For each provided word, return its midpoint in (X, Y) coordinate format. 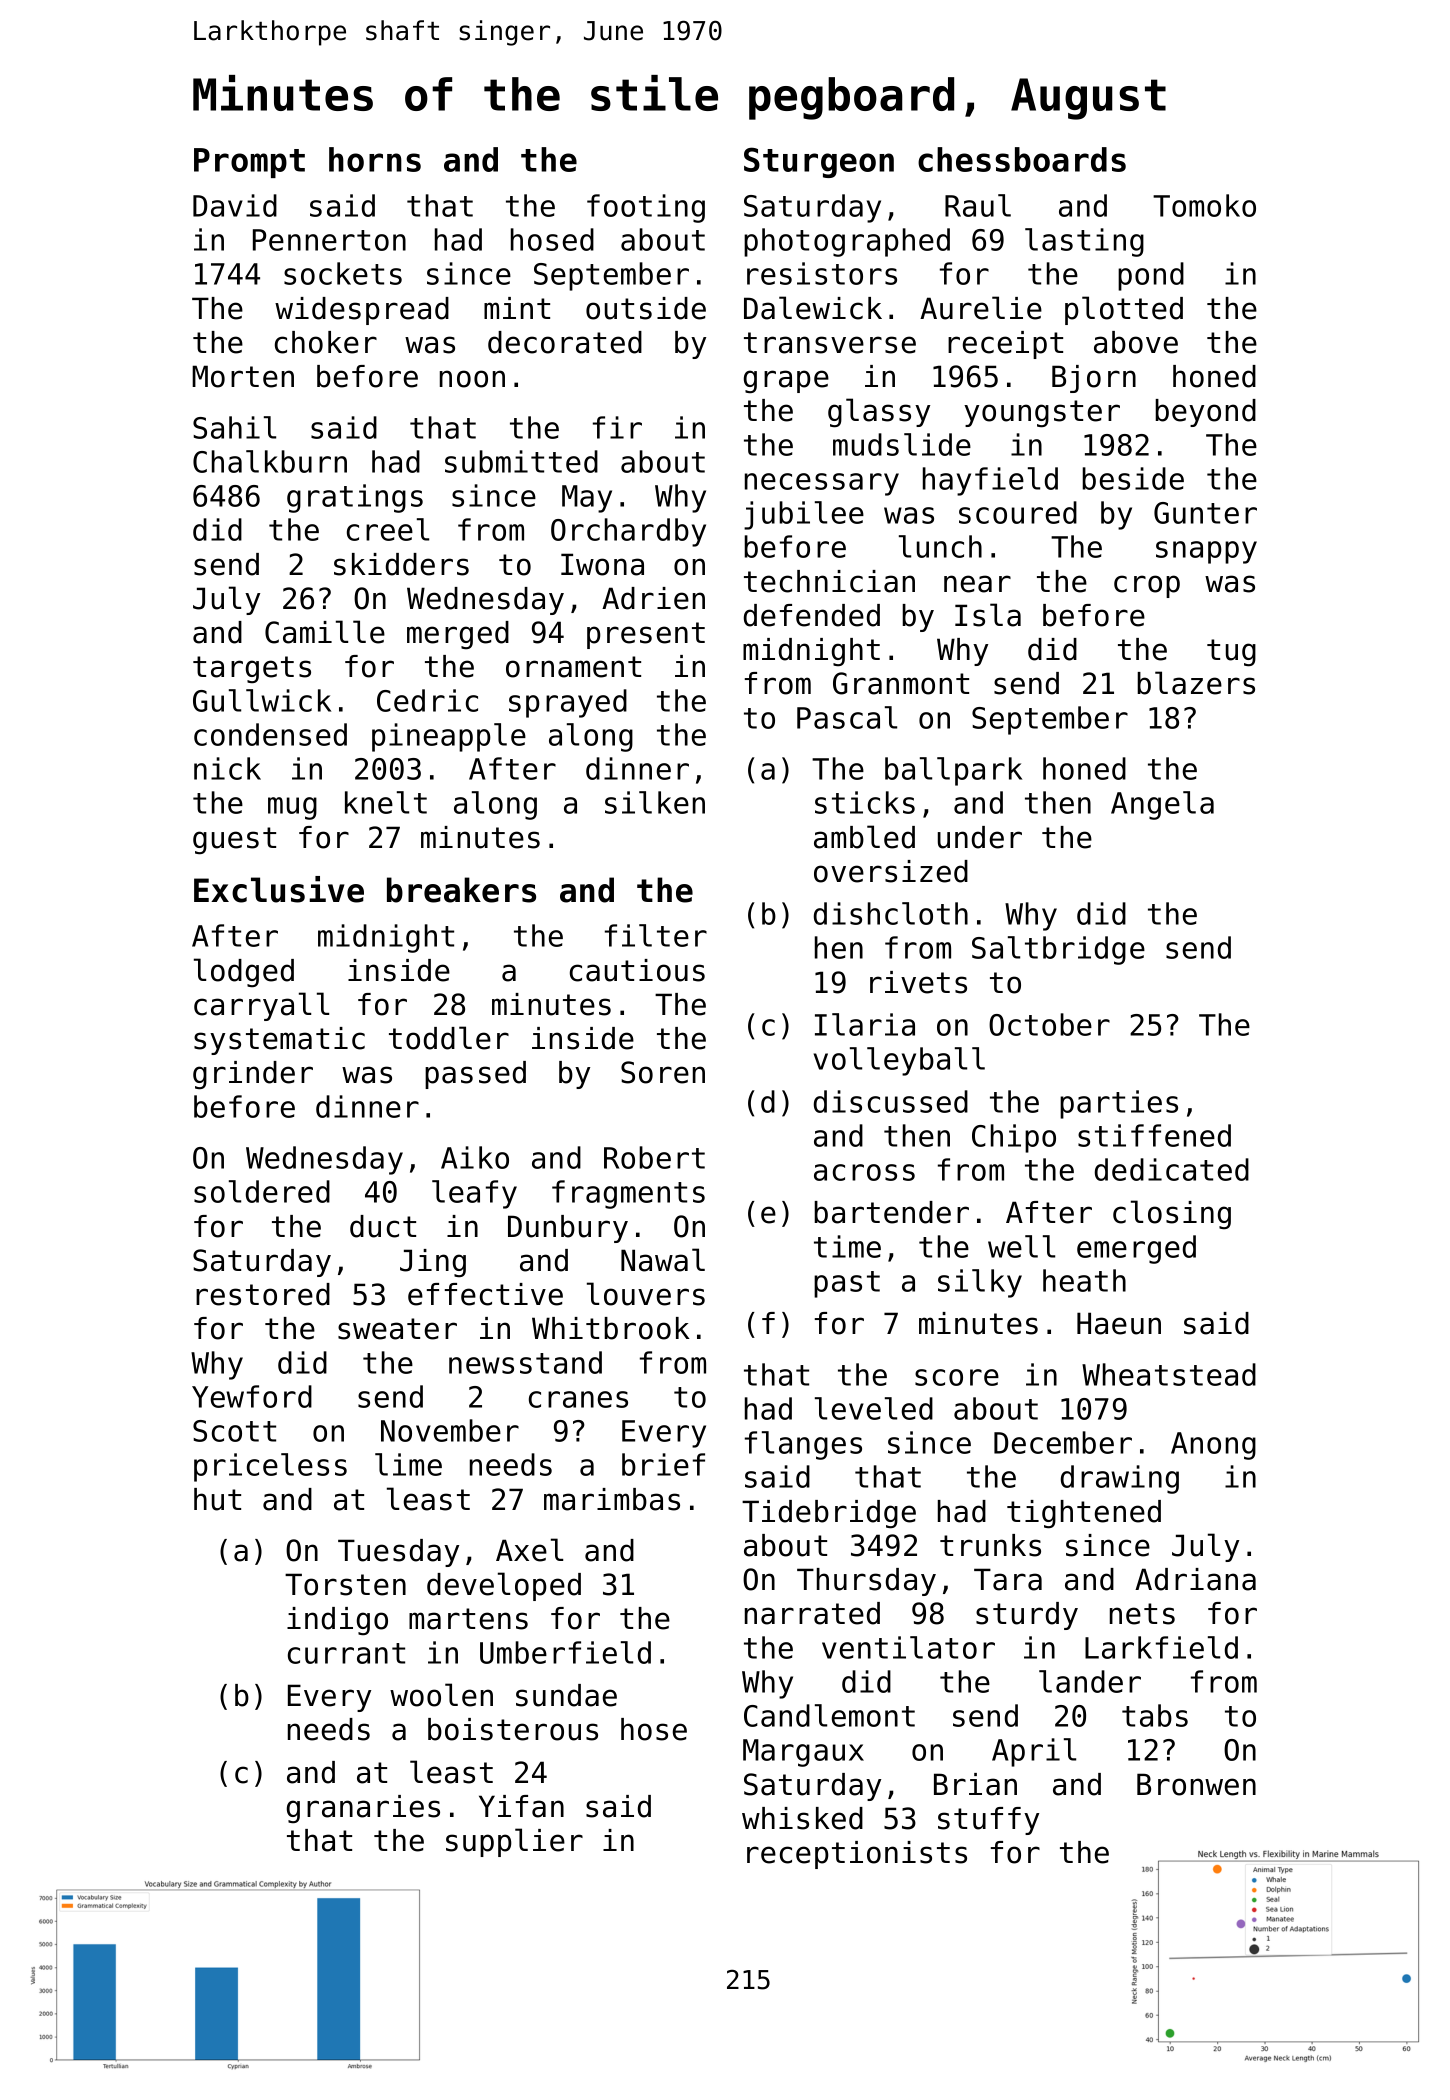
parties (1119, 1104)
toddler (449, 1038)
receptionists (857, 1855)
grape (786, 381)
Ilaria (865, 1024)
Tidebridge (829, 1514)
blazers (1196, 683)
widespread (362, 311)
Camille (325, 632)
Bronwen (1196, 1784)
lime (408, 1464)
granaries (363, 1809)
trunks (990, 1545)
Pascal (847, 717)
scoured (1018, 512)
